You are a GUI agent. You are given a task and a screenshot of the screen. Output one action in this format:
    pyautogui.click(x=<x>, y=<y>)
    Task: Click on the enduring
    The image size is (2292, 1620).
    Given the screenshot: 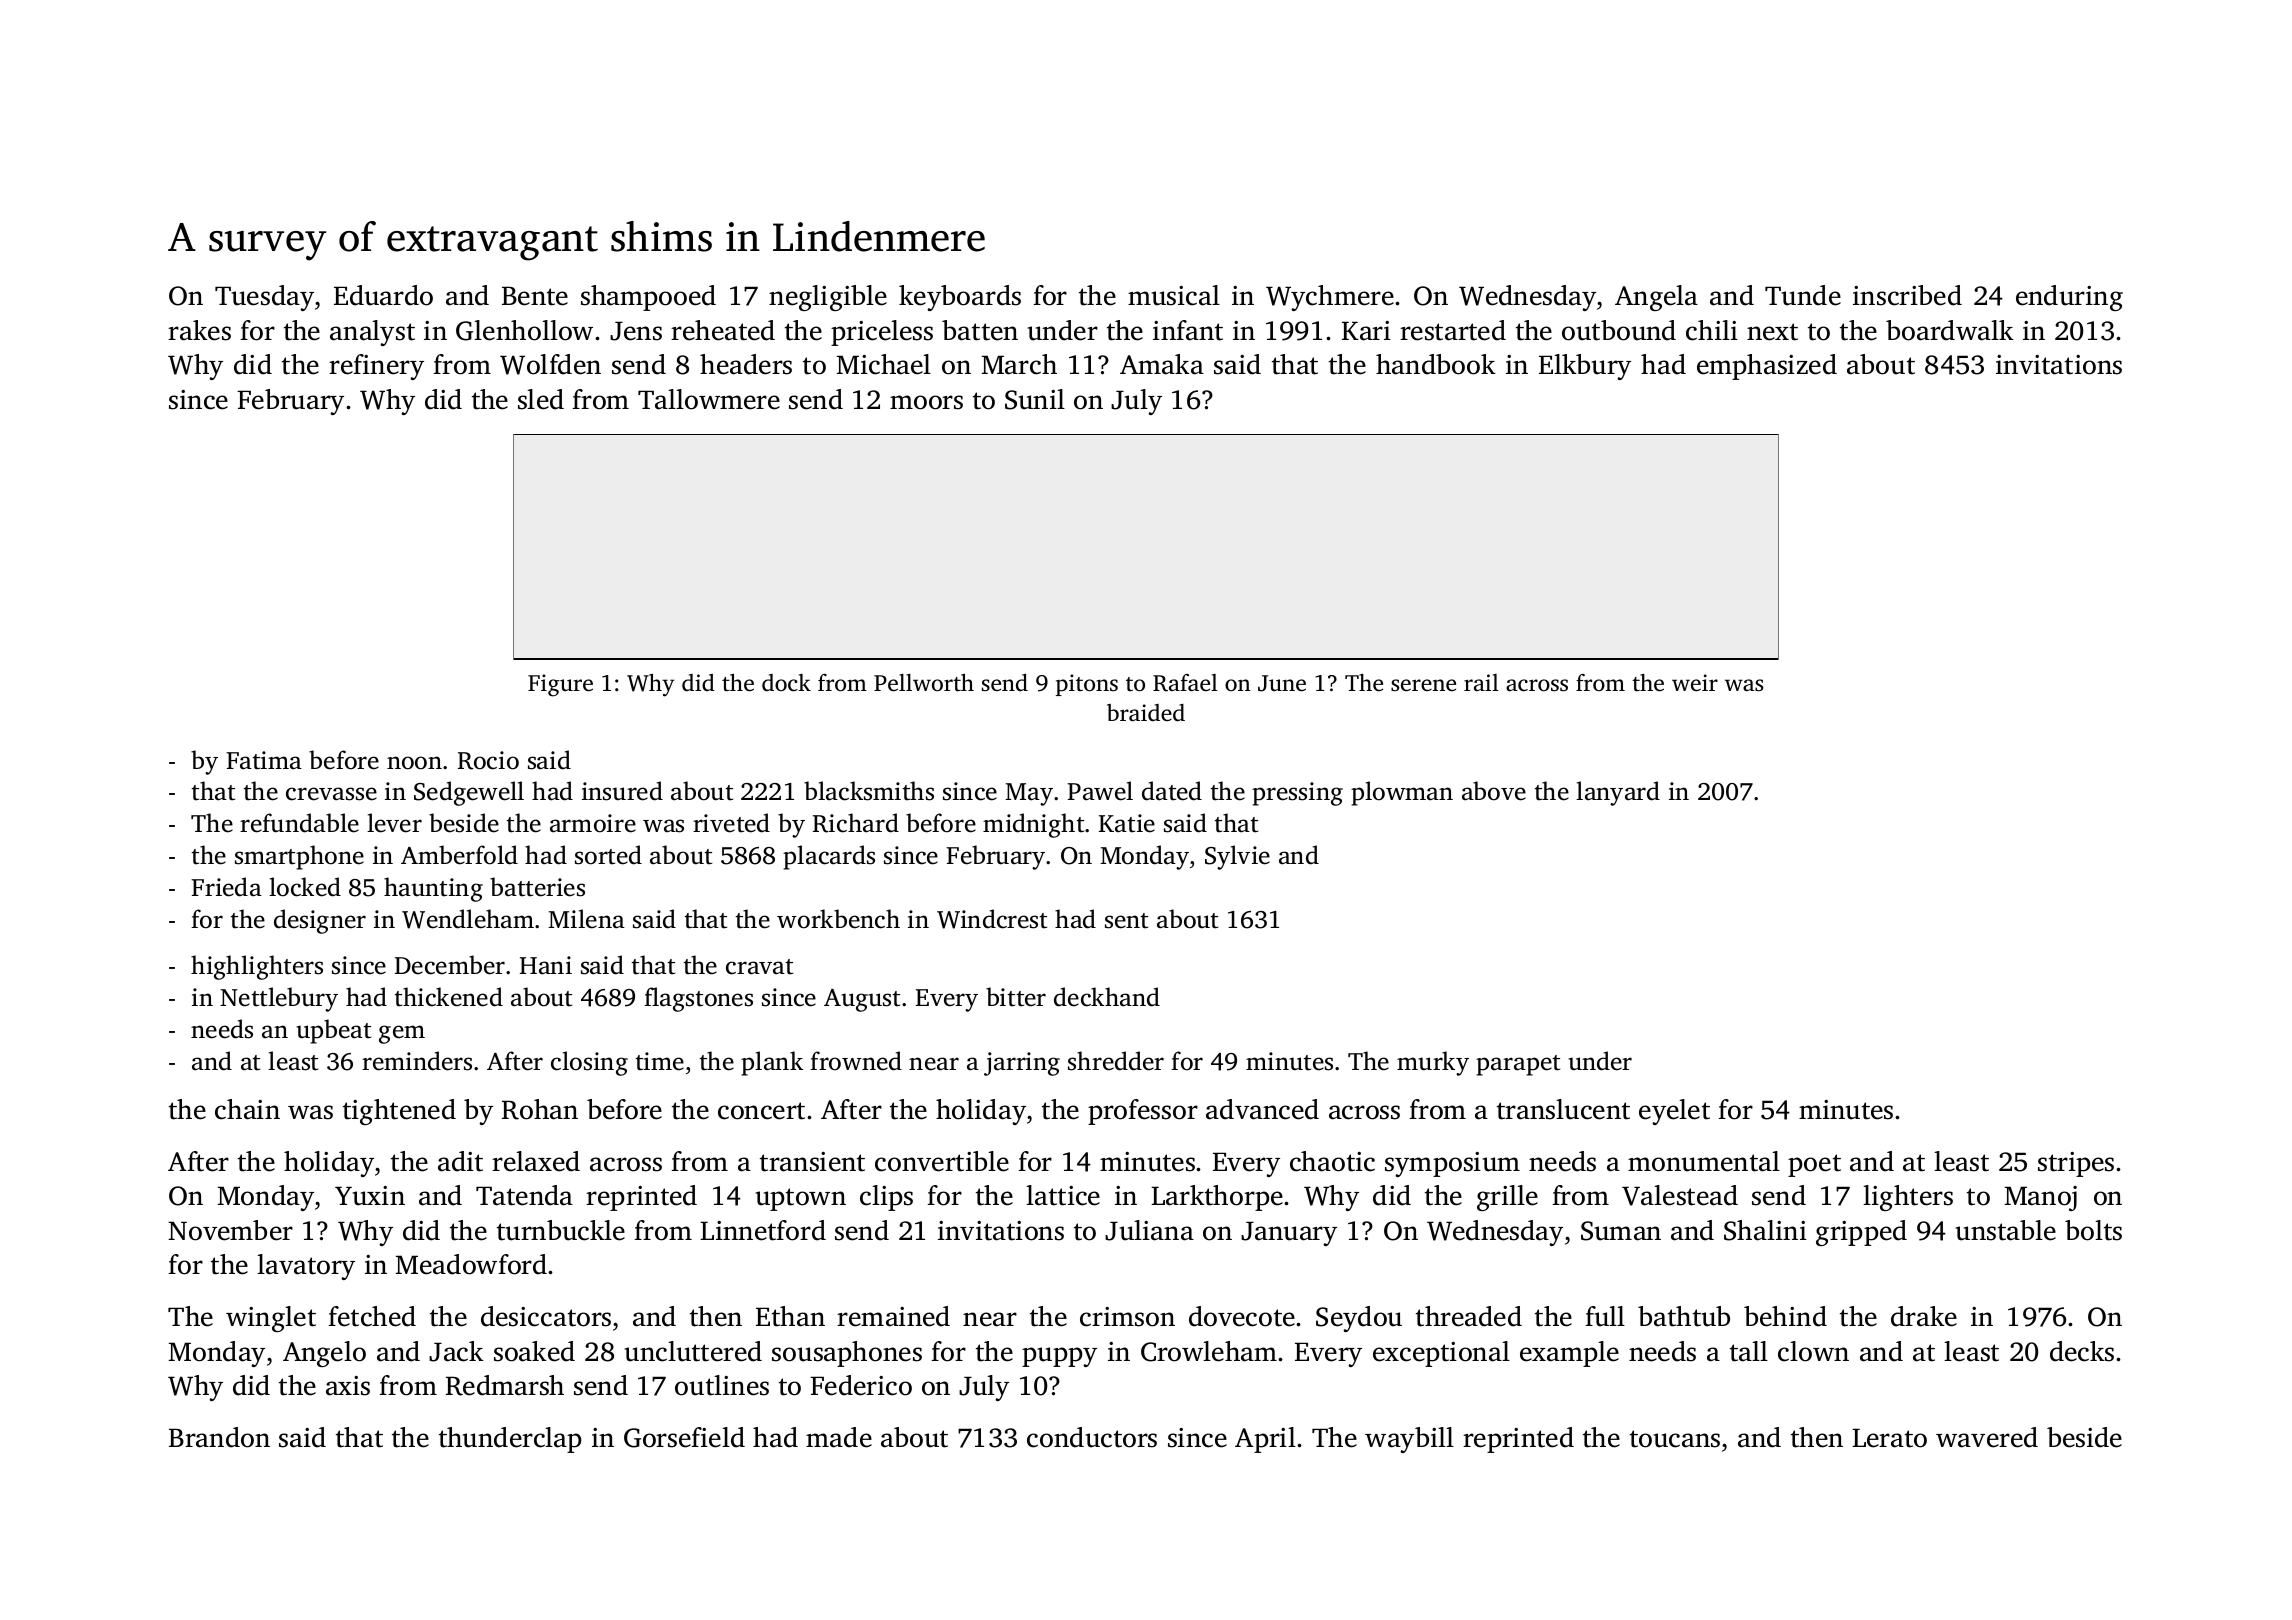 What is the action you would take?
    pyautogui.click(x=2069, y=298)
